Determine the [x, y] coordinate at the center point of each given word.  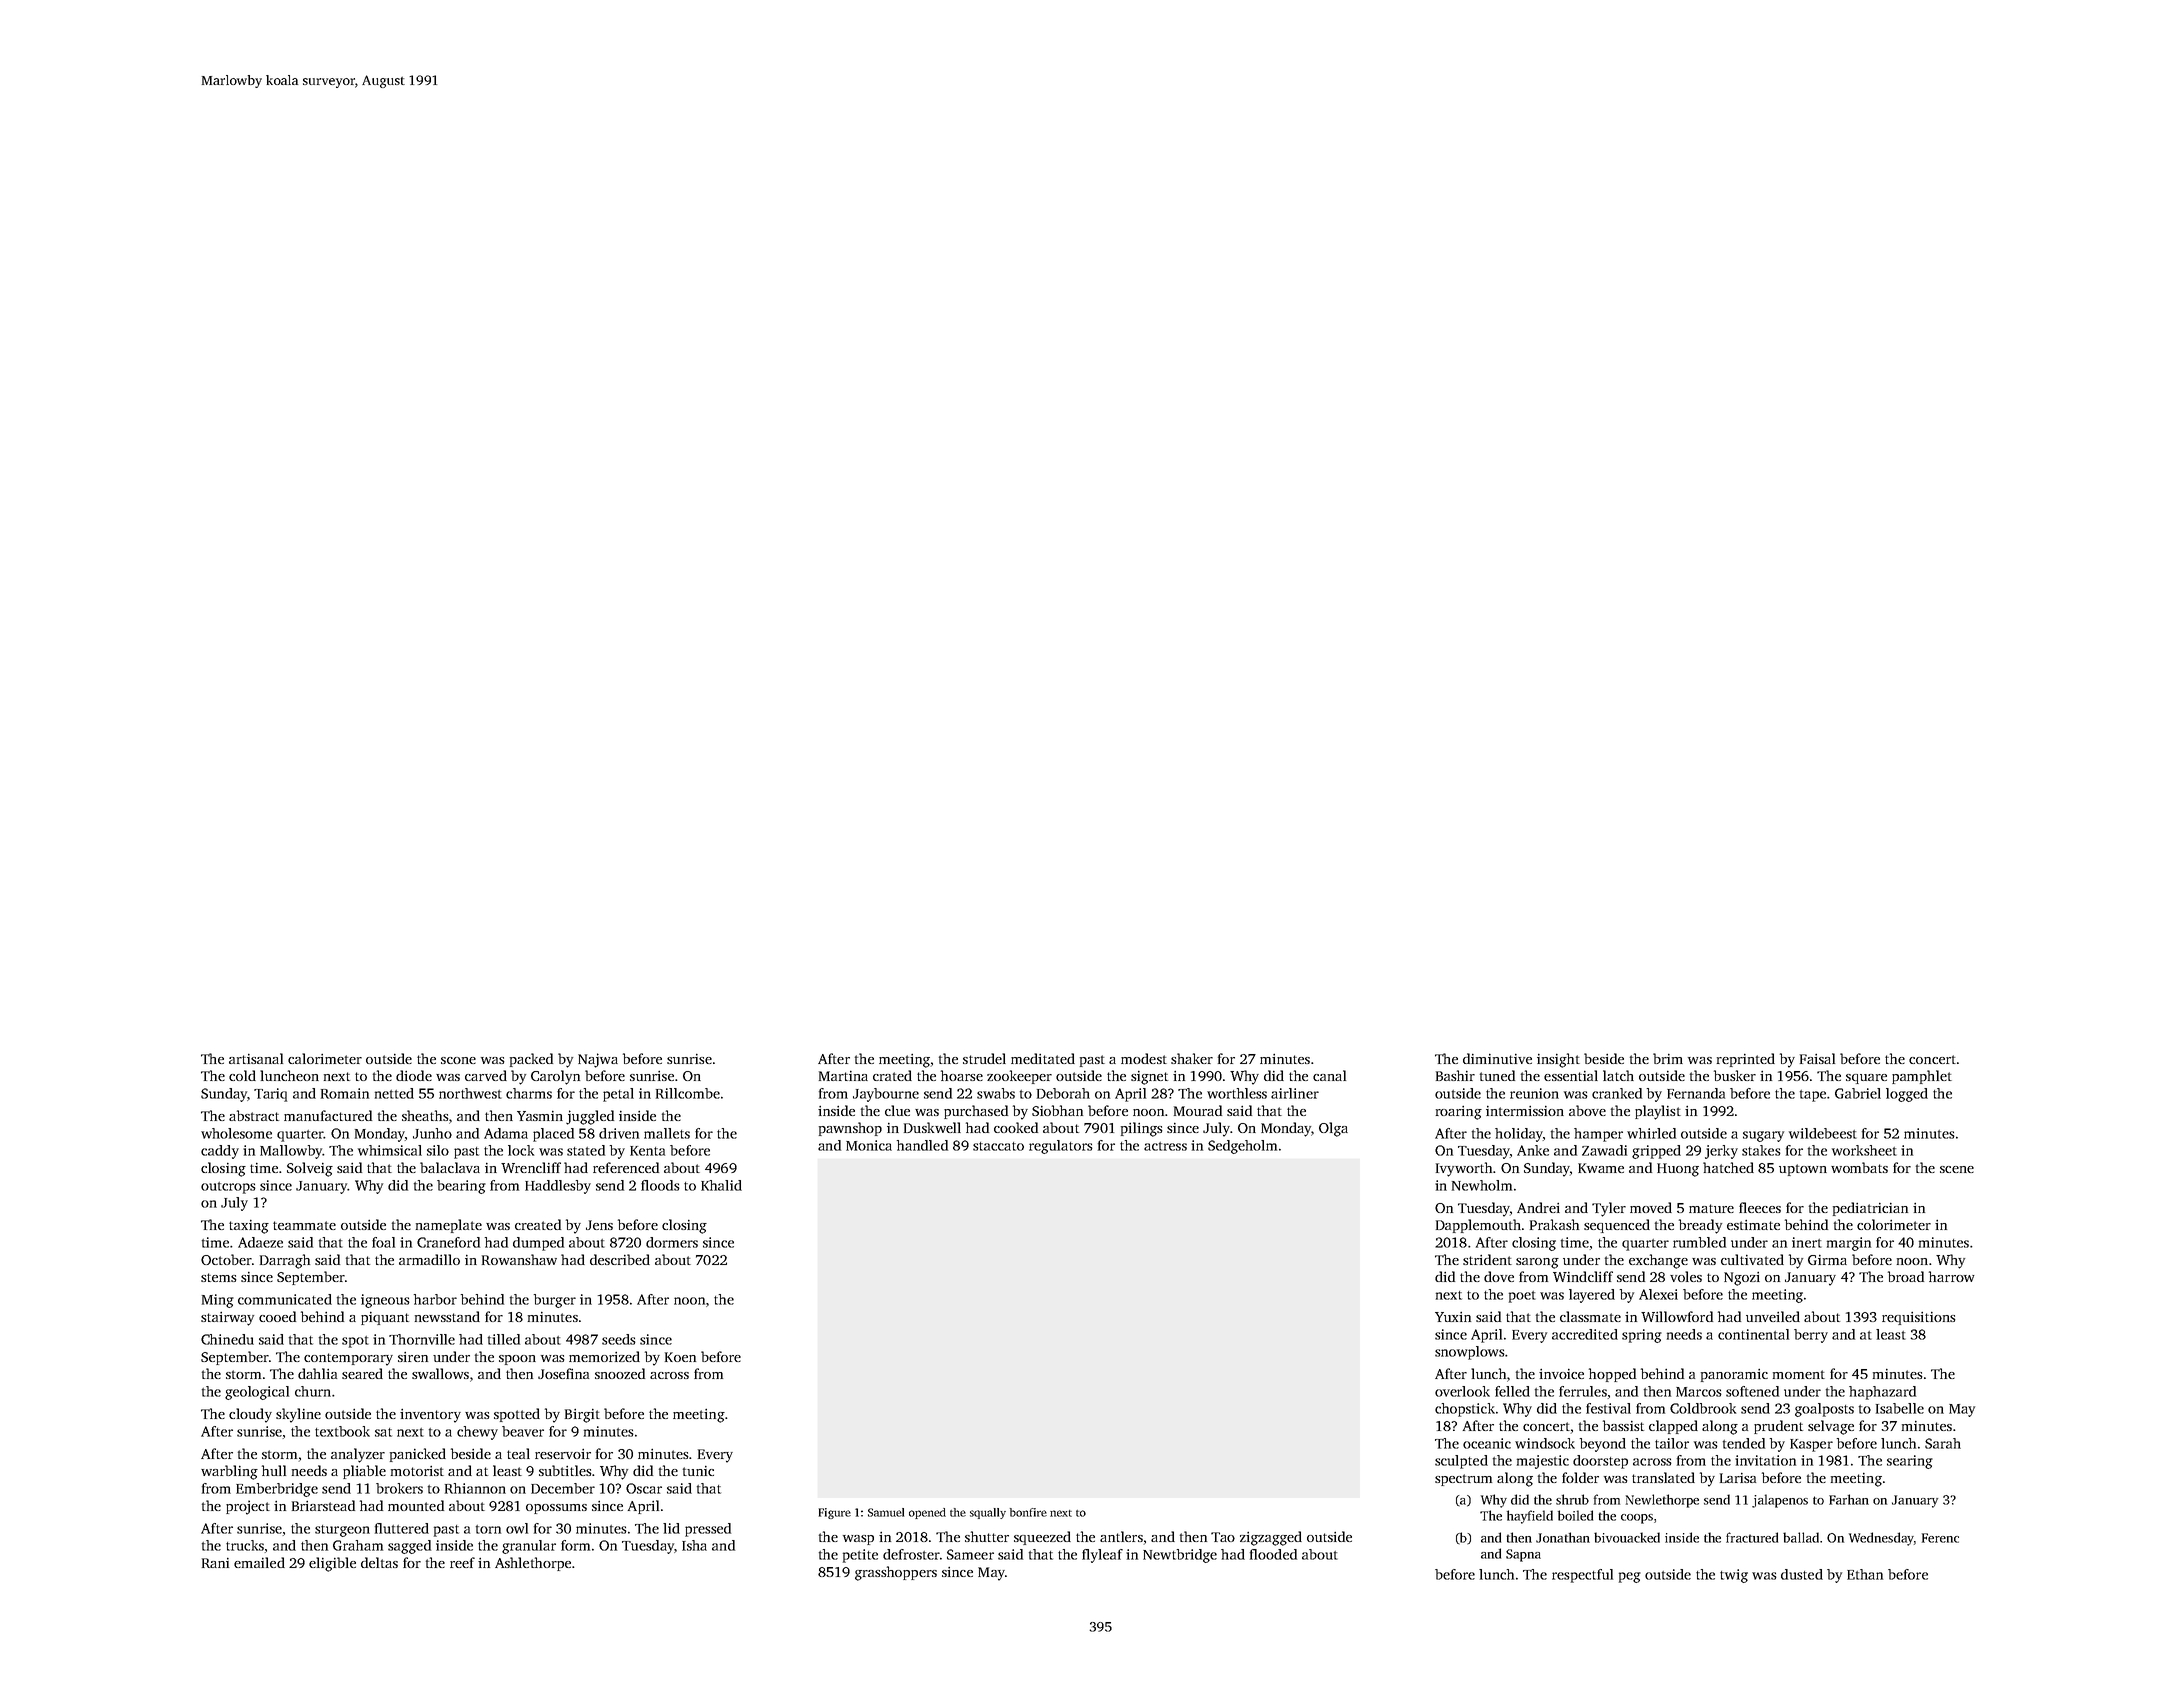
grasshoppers [896, 1573]
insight [1558, 1060]
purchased [976, 1112]
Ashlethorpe [533, 1564]
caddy [220, 1152]
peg [1630, 1577]
